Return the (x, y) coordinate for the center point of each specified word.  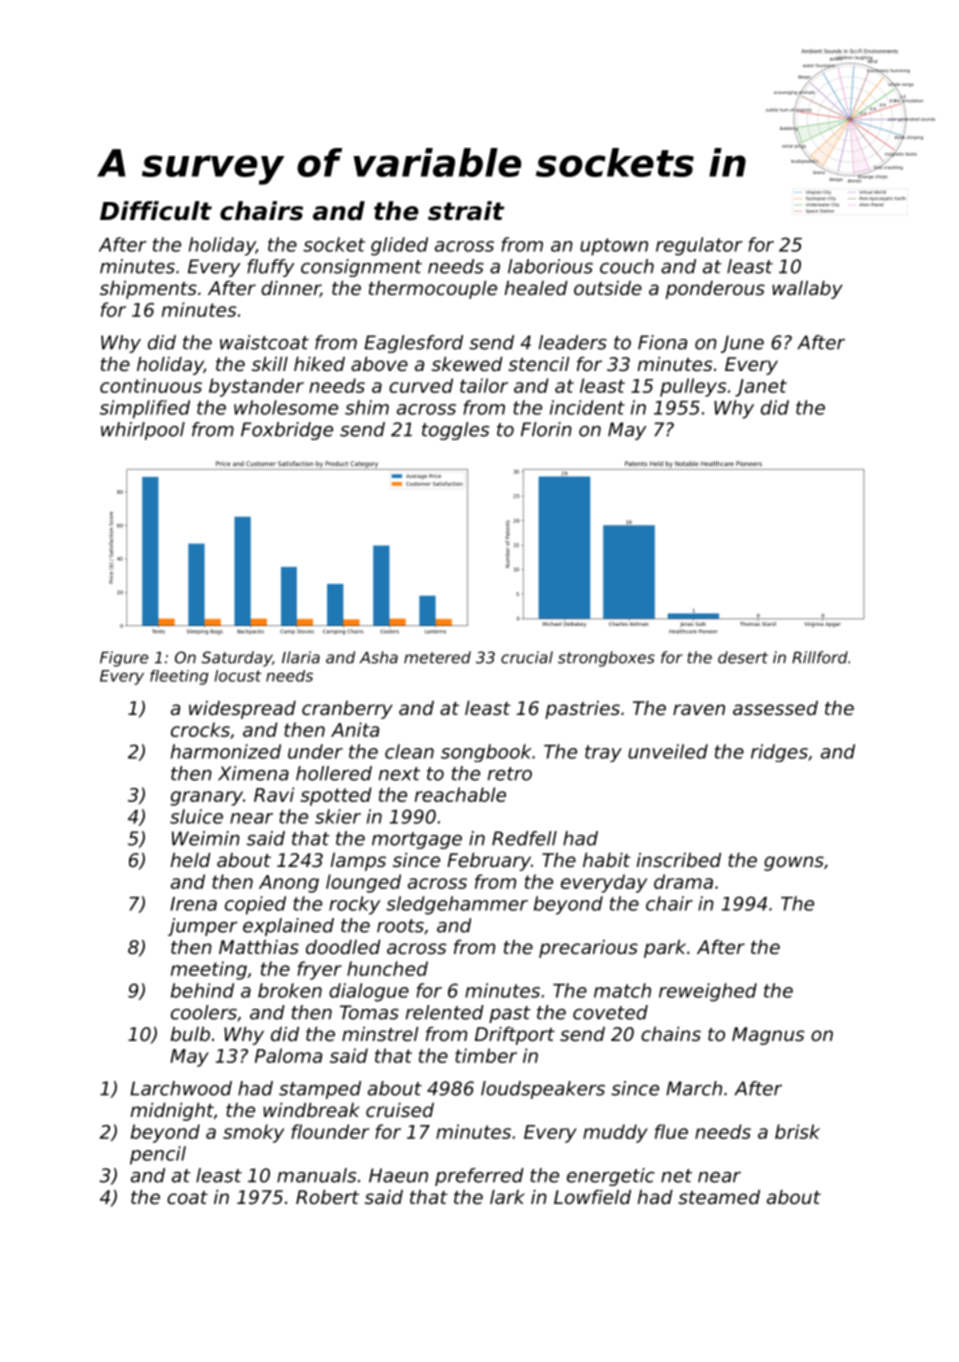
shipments (148, 290)
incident (587, 407)
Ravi (274, 794)
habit (607, 860)
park (665, 949)
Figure (124, 659)
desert (743, 657)
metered (437, 657)
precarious (588, 949)
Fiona (662, 342)
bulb (190, 1034)
